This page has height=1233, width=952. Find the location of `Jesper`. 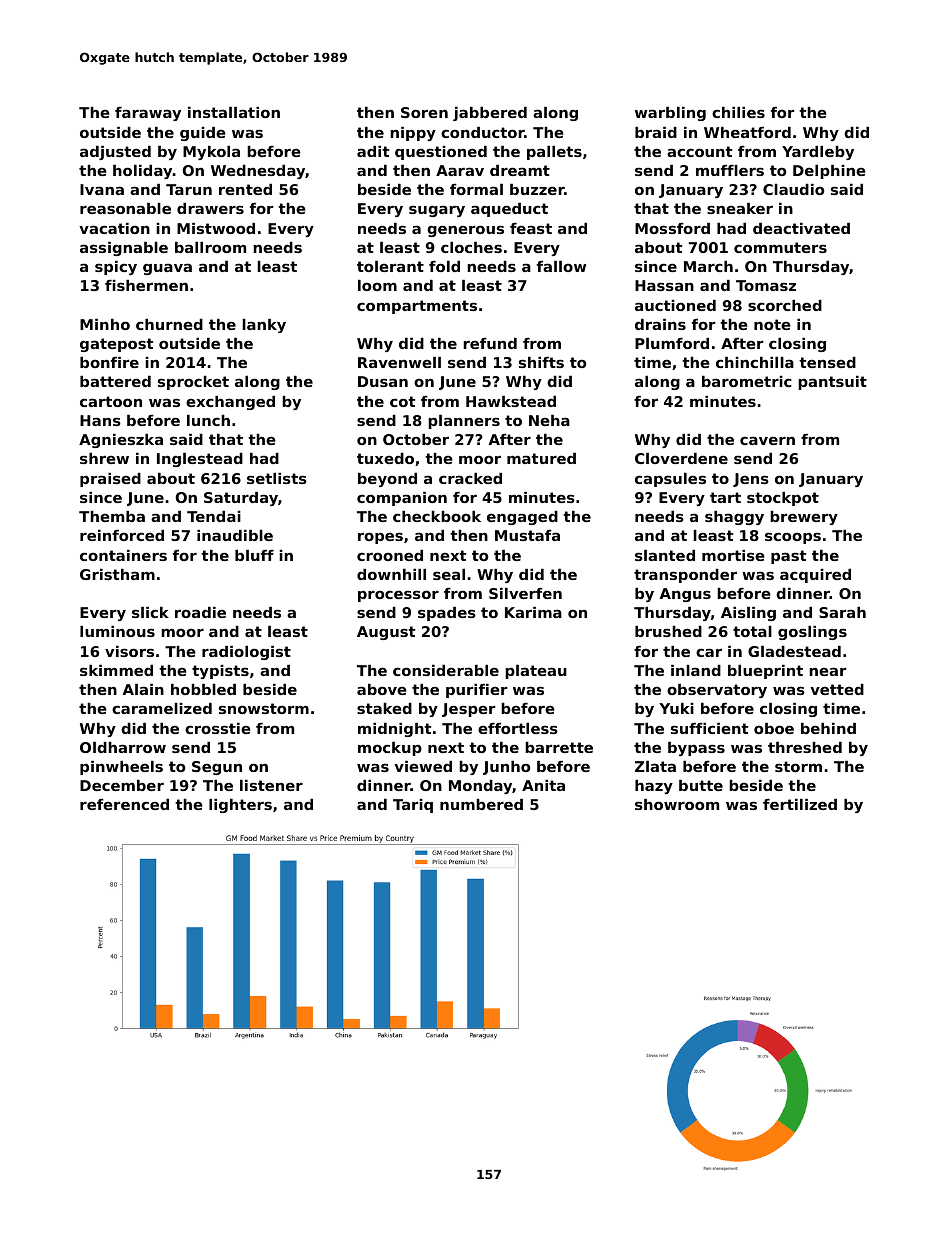

Jesper is located at coordinates (468, 710).
